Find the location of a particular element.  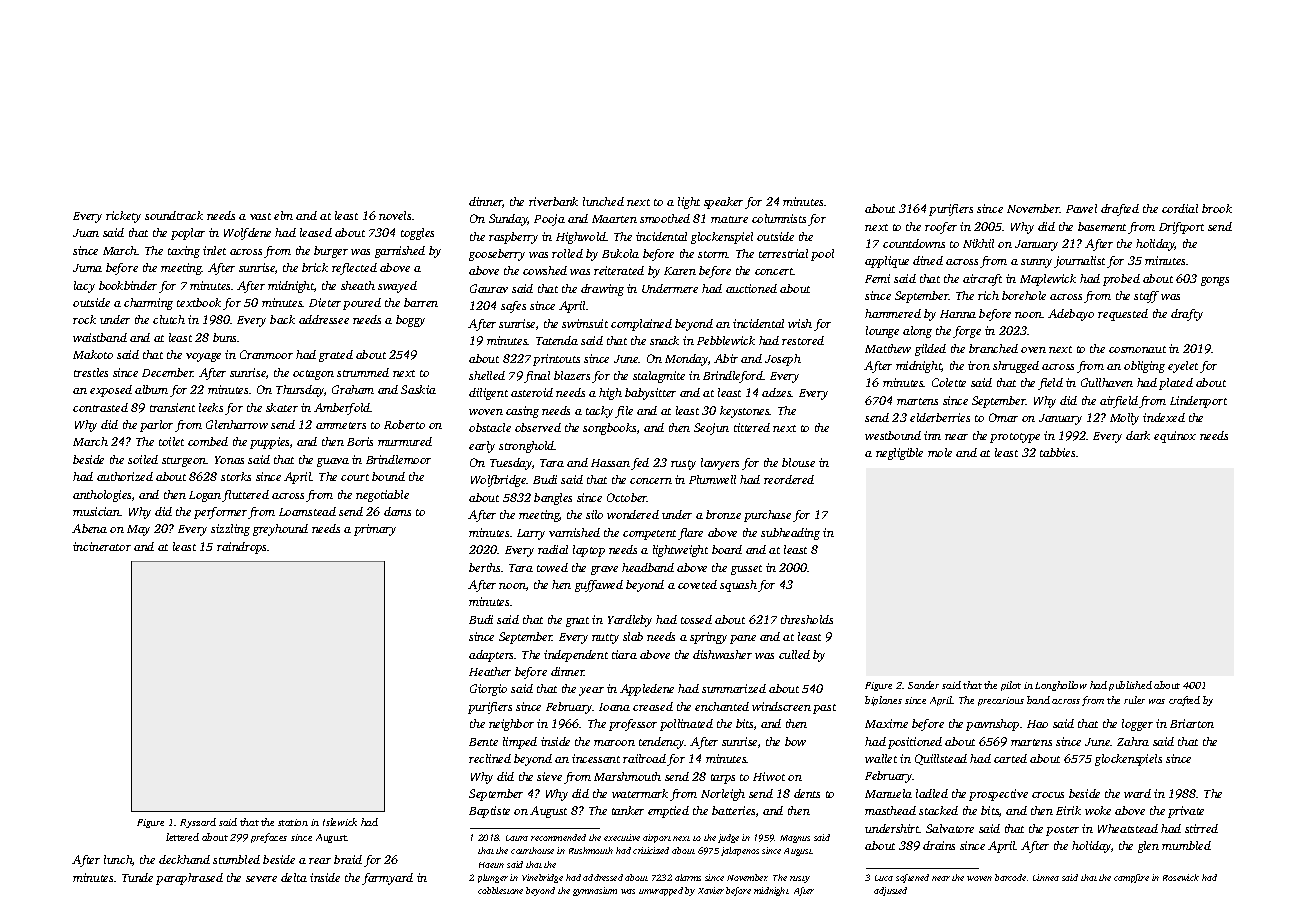

tabbies is located at coordinates (1057, 452).
